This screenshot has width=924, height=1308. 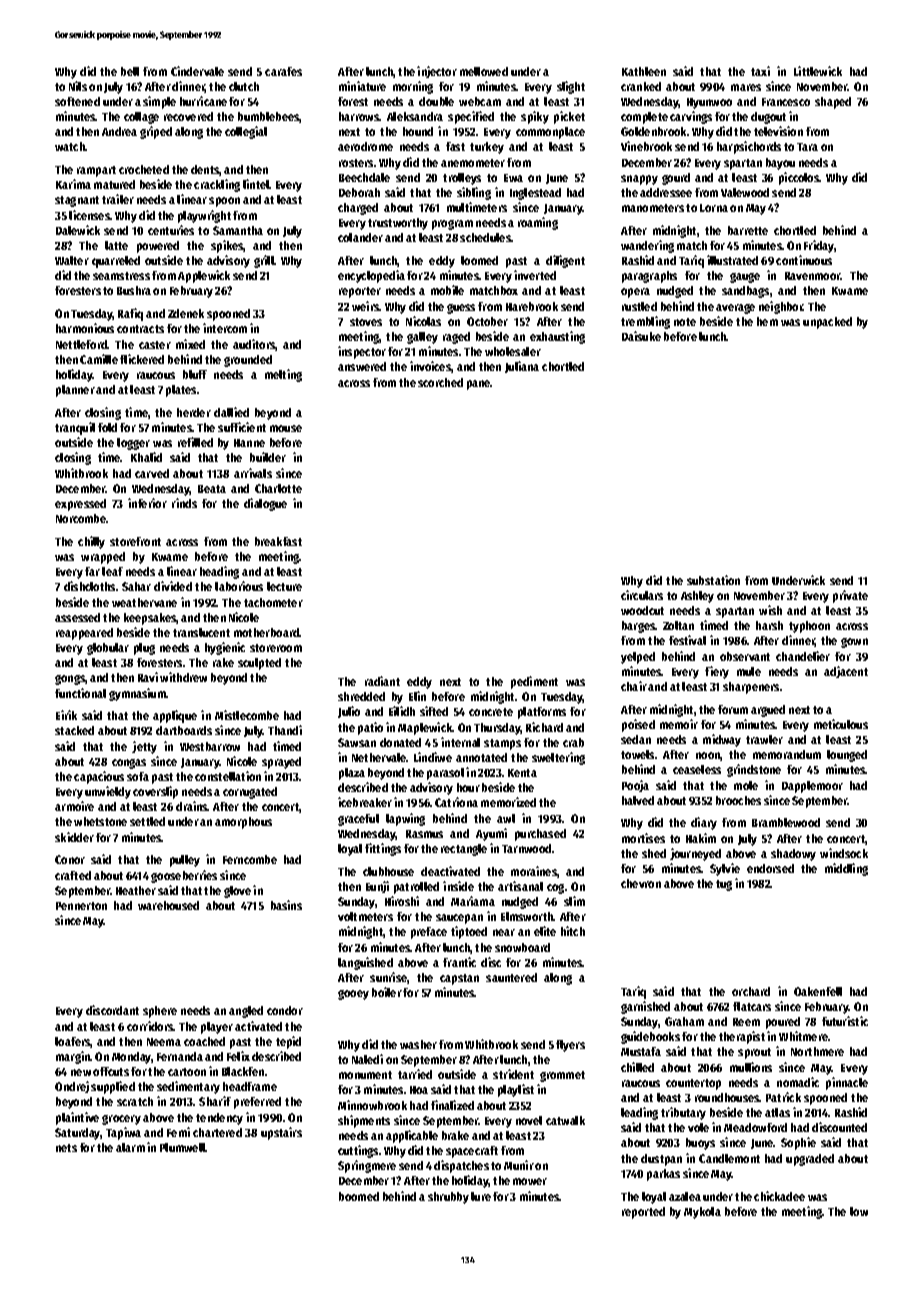 What do you see at coordinates (183, 1147) in the screenshot?
I see `Plumwell` at bounding box center [183, 1147].
